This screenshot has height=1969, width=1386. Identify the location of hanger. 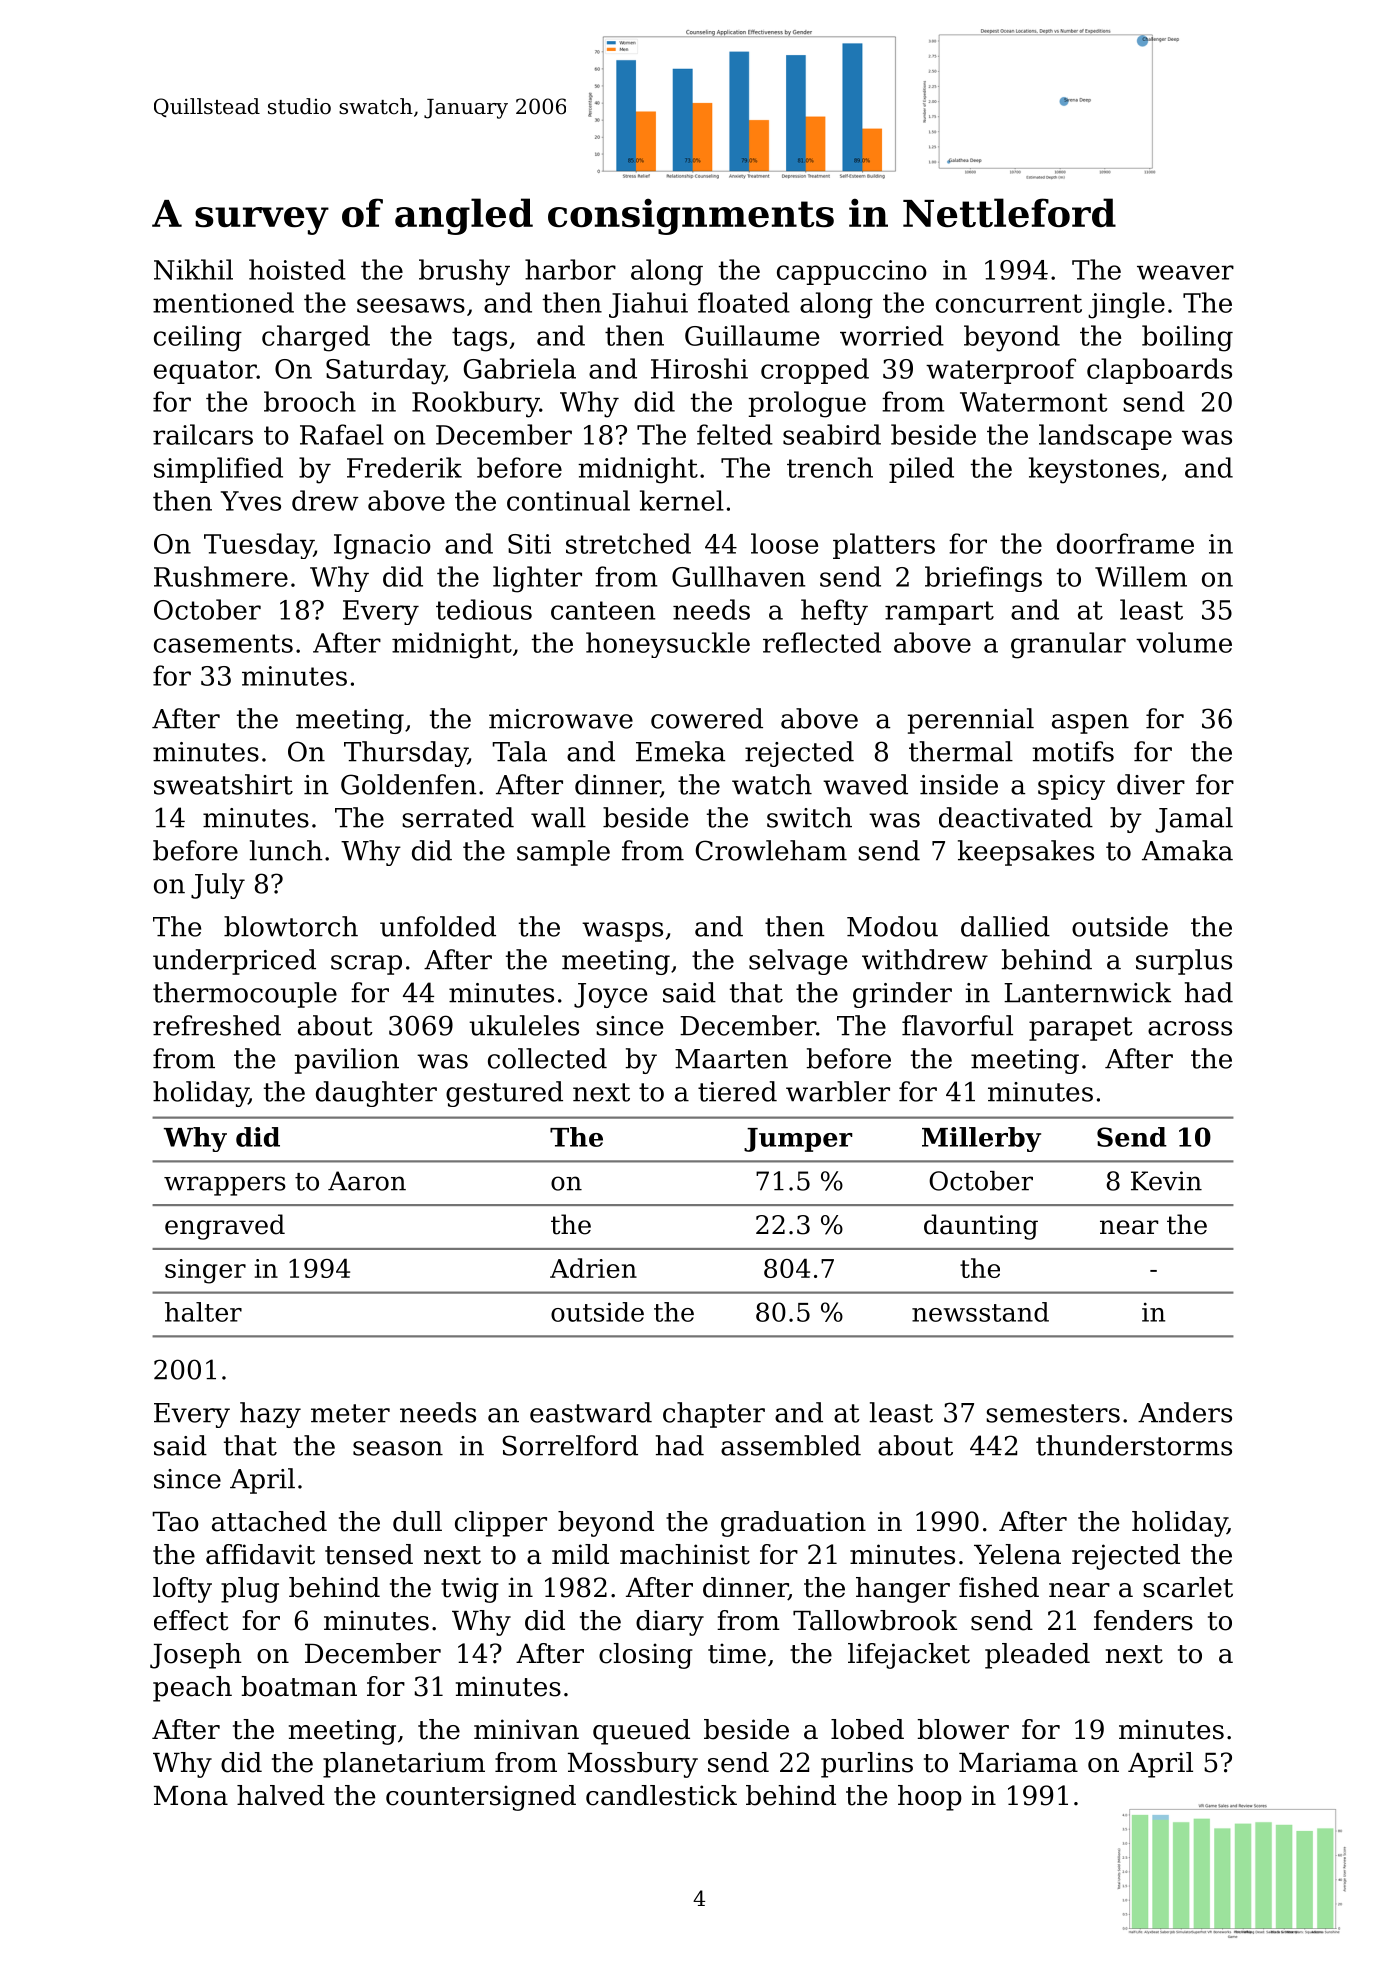
(903, 1590).
